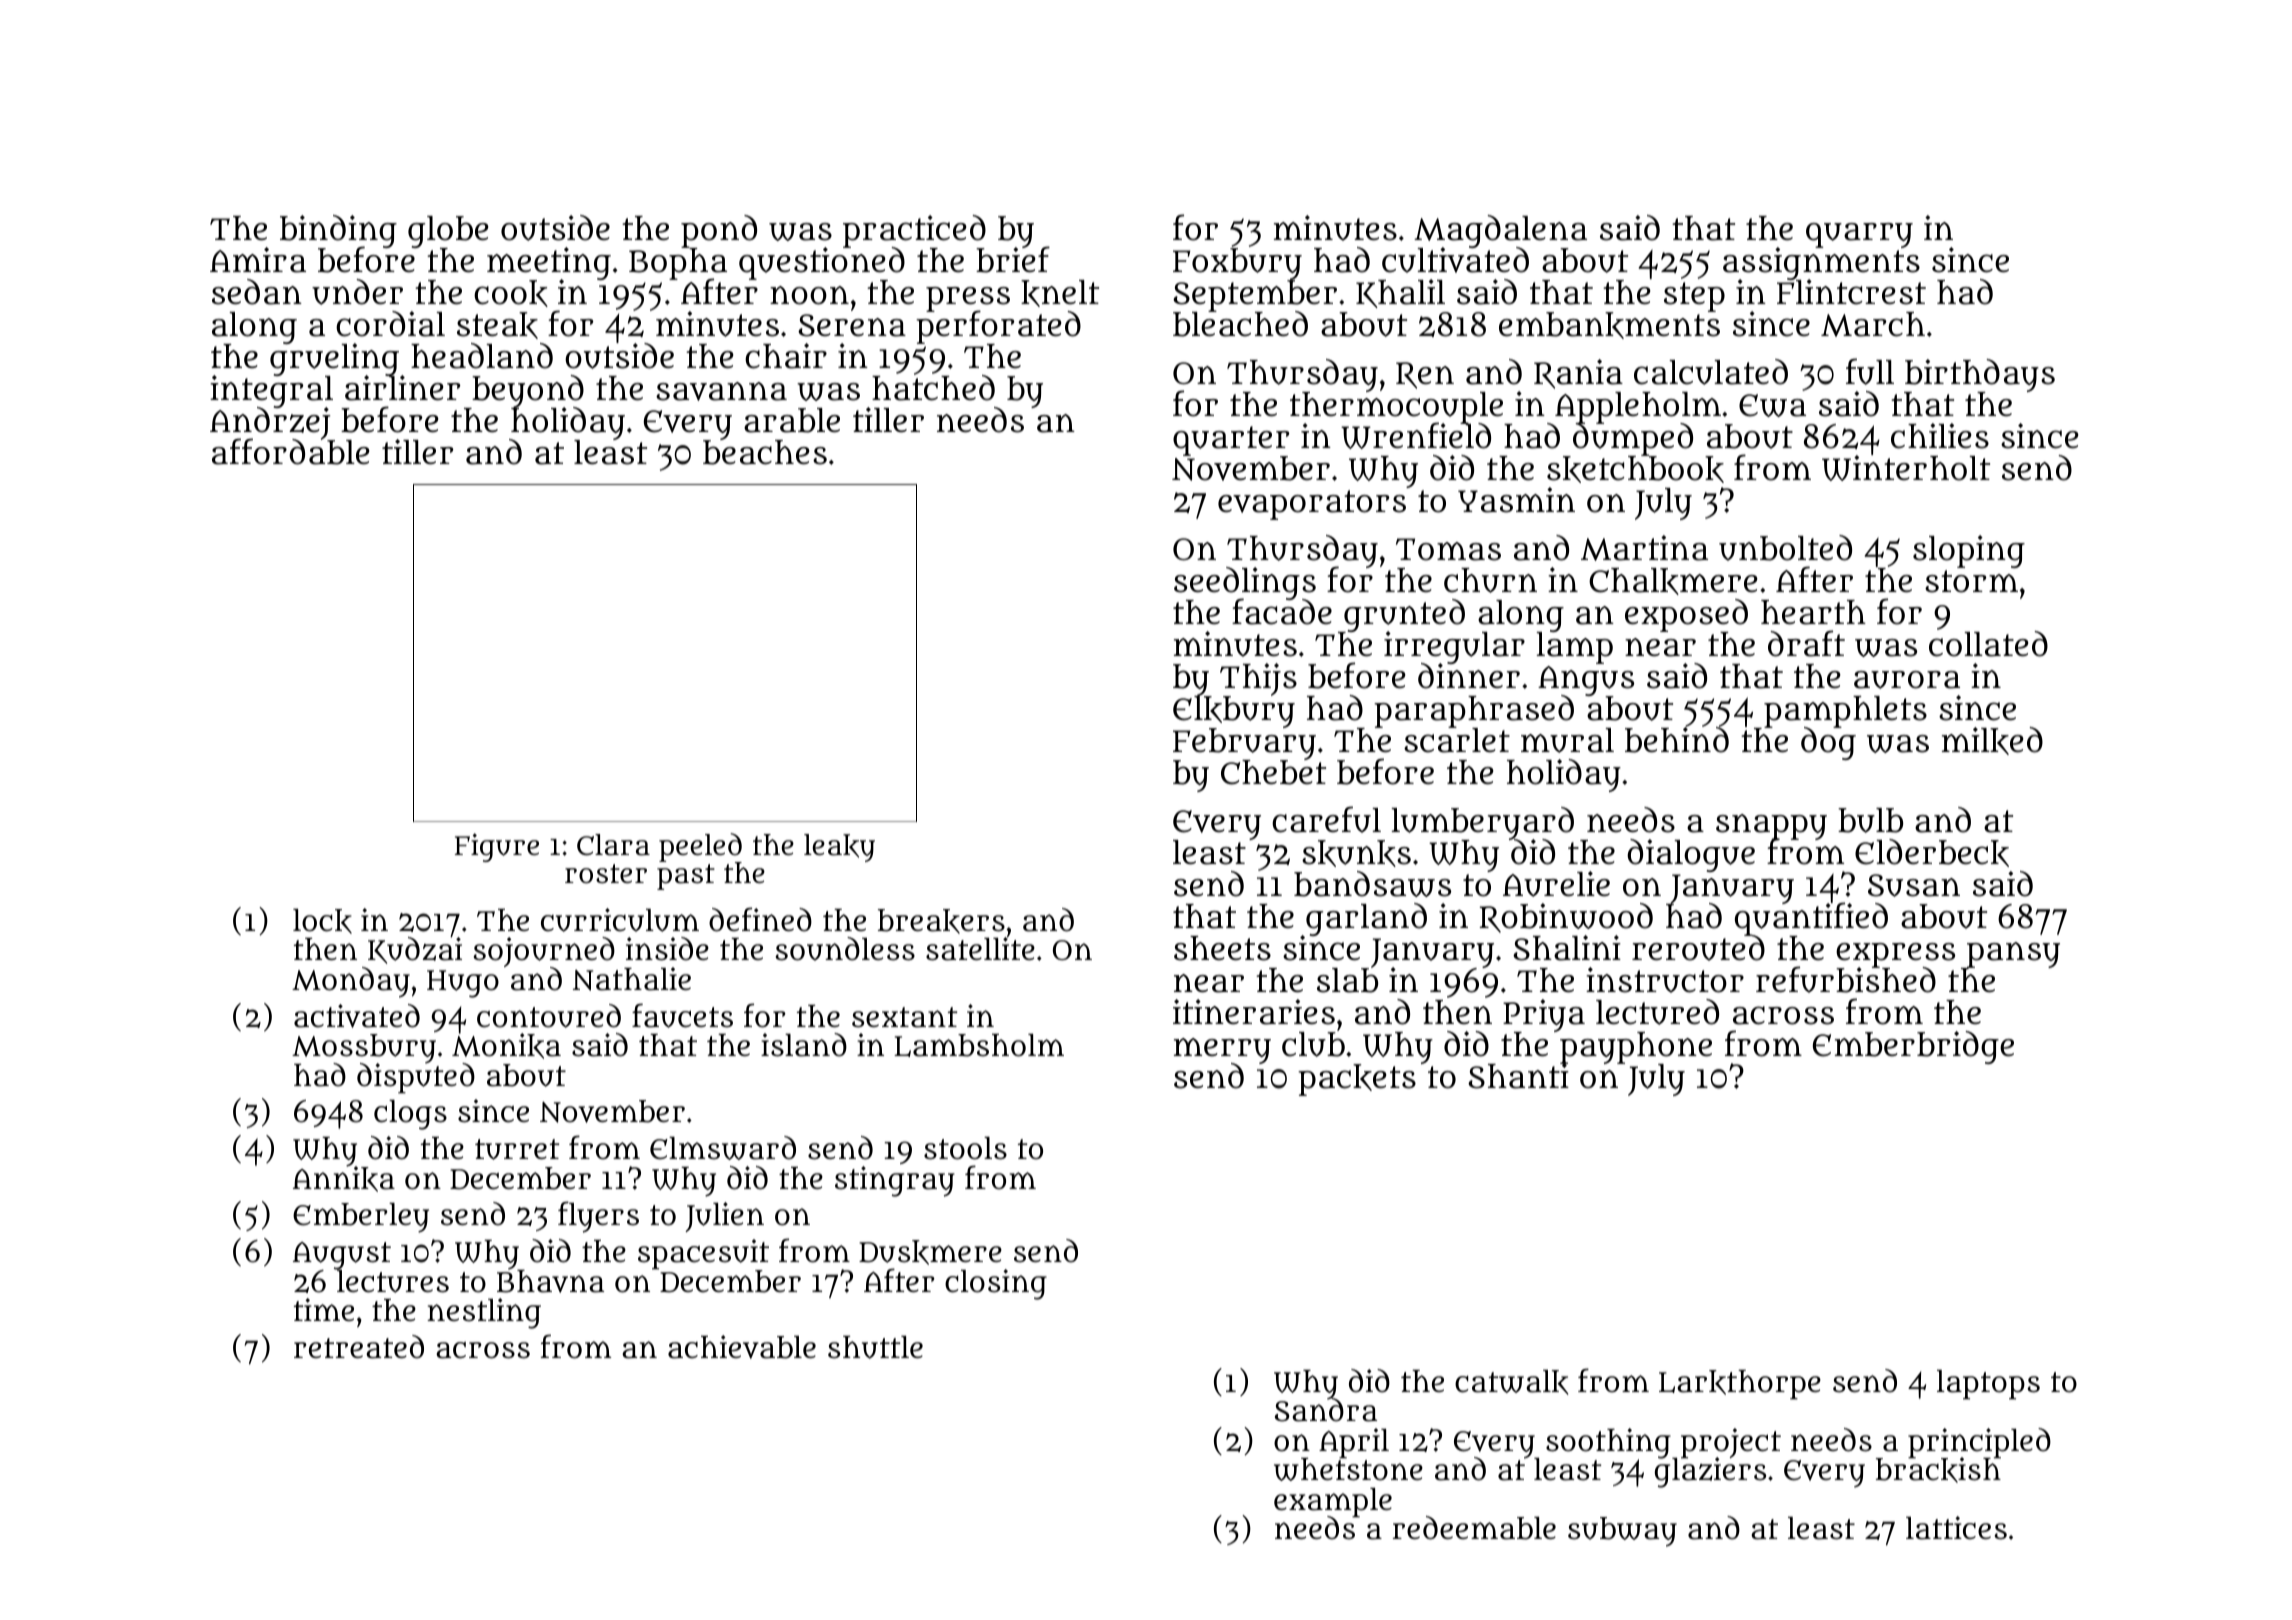 Image resolution: width=2292 pixels, height=1620 pixels. What do you see at coordinates (1971, 581) in the image?
I see `storm` at bounding box center [1971, 581].
